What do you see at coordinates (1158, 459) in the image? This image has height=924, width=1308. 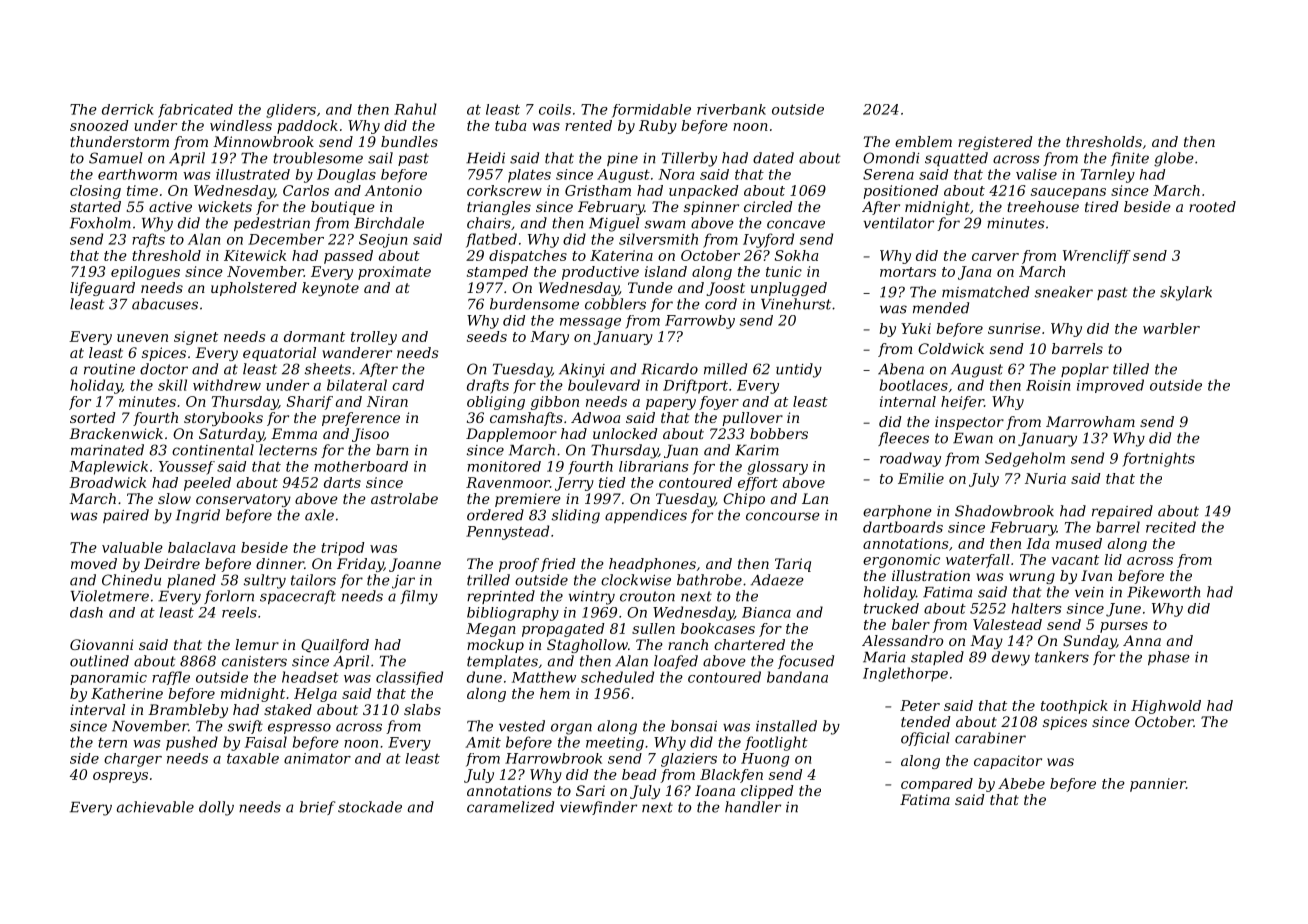 I see `fortnights` at bounding box center [1158, 459].
